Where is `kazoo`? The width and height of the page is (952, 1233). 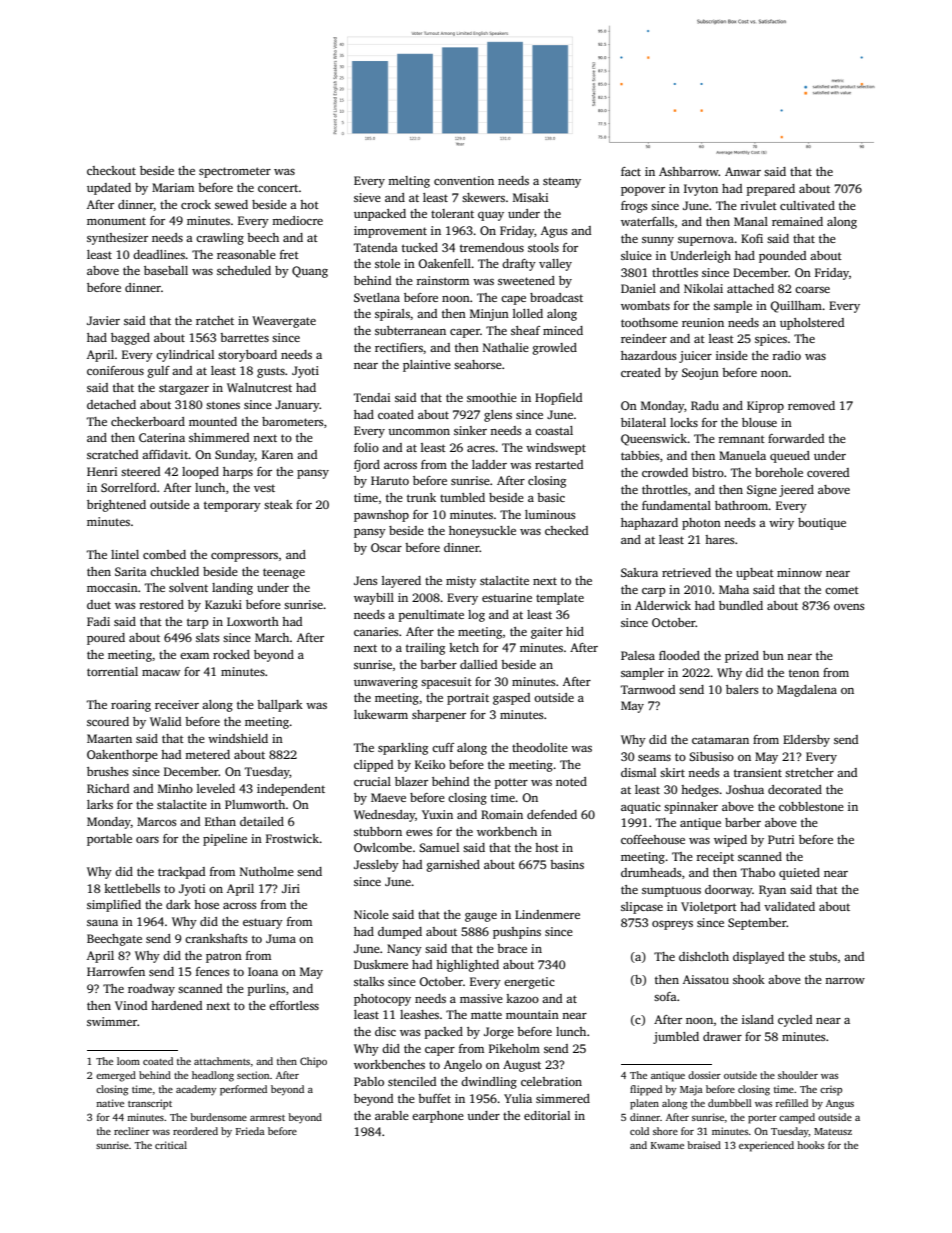
kazoo is located at coordinates (522, 998).
